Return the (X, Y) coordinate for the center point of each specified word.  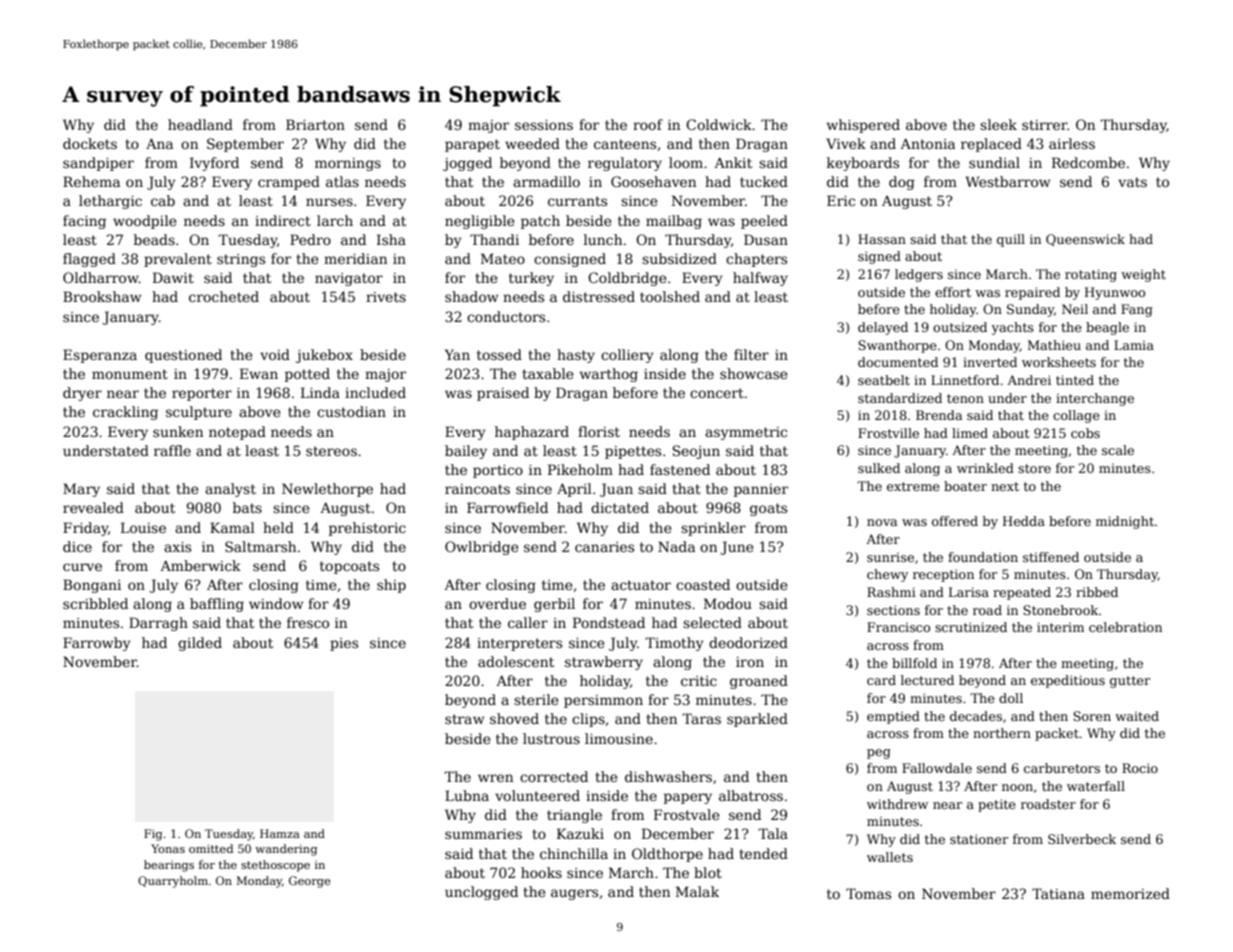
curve (82, 567)
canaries (604, 547)
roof (648, 124)
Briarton (315, 124)
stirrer (1044, 125)
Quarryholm (173, 882)
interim (1060, 627)
